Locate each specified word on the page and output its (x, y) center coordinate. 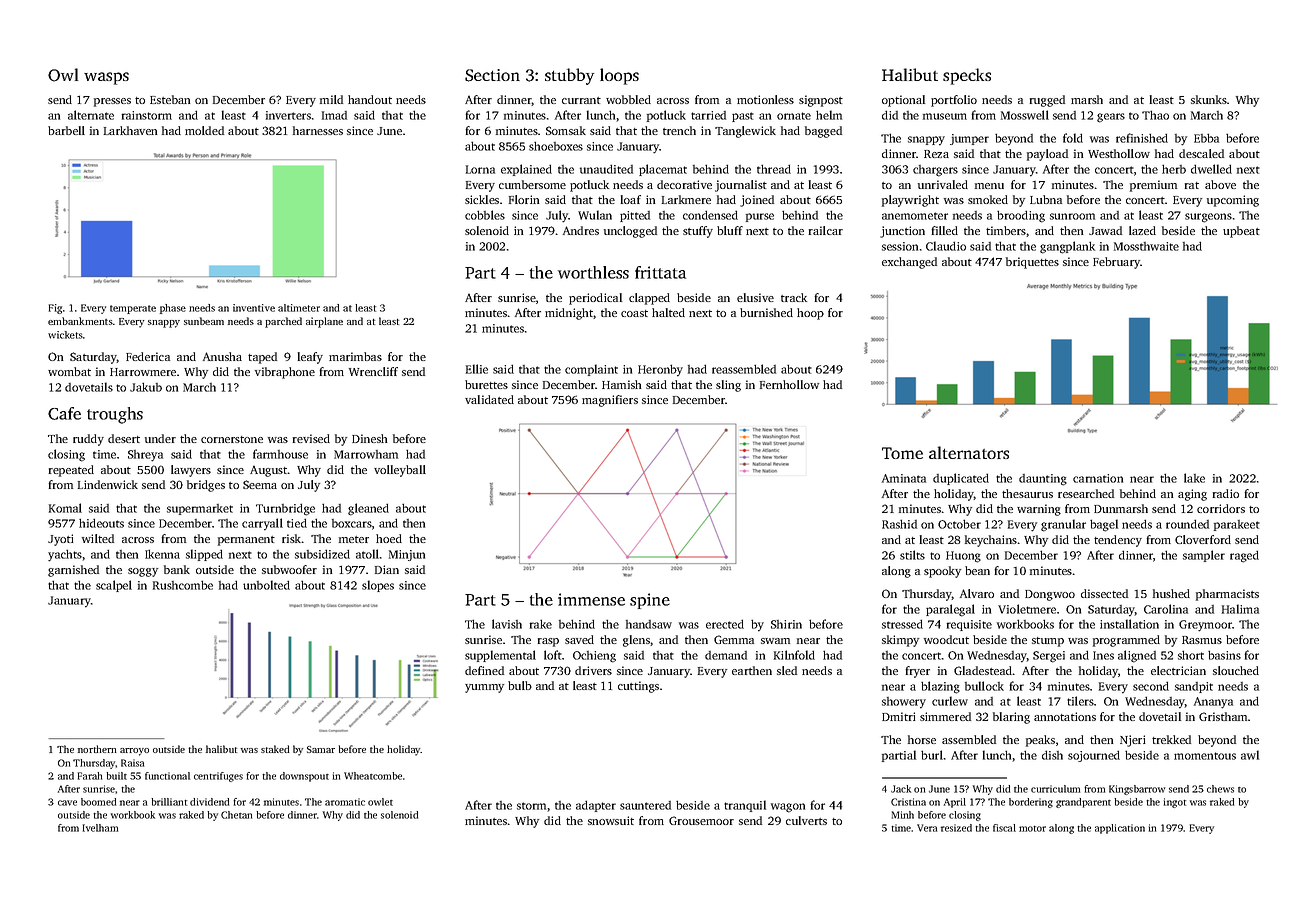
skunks (1209, 99)
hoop (810, 314)
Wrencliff (373, 371)
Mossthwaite (1146, 246)
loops (619, 76)
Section (492, 75)
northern (97, 749)
